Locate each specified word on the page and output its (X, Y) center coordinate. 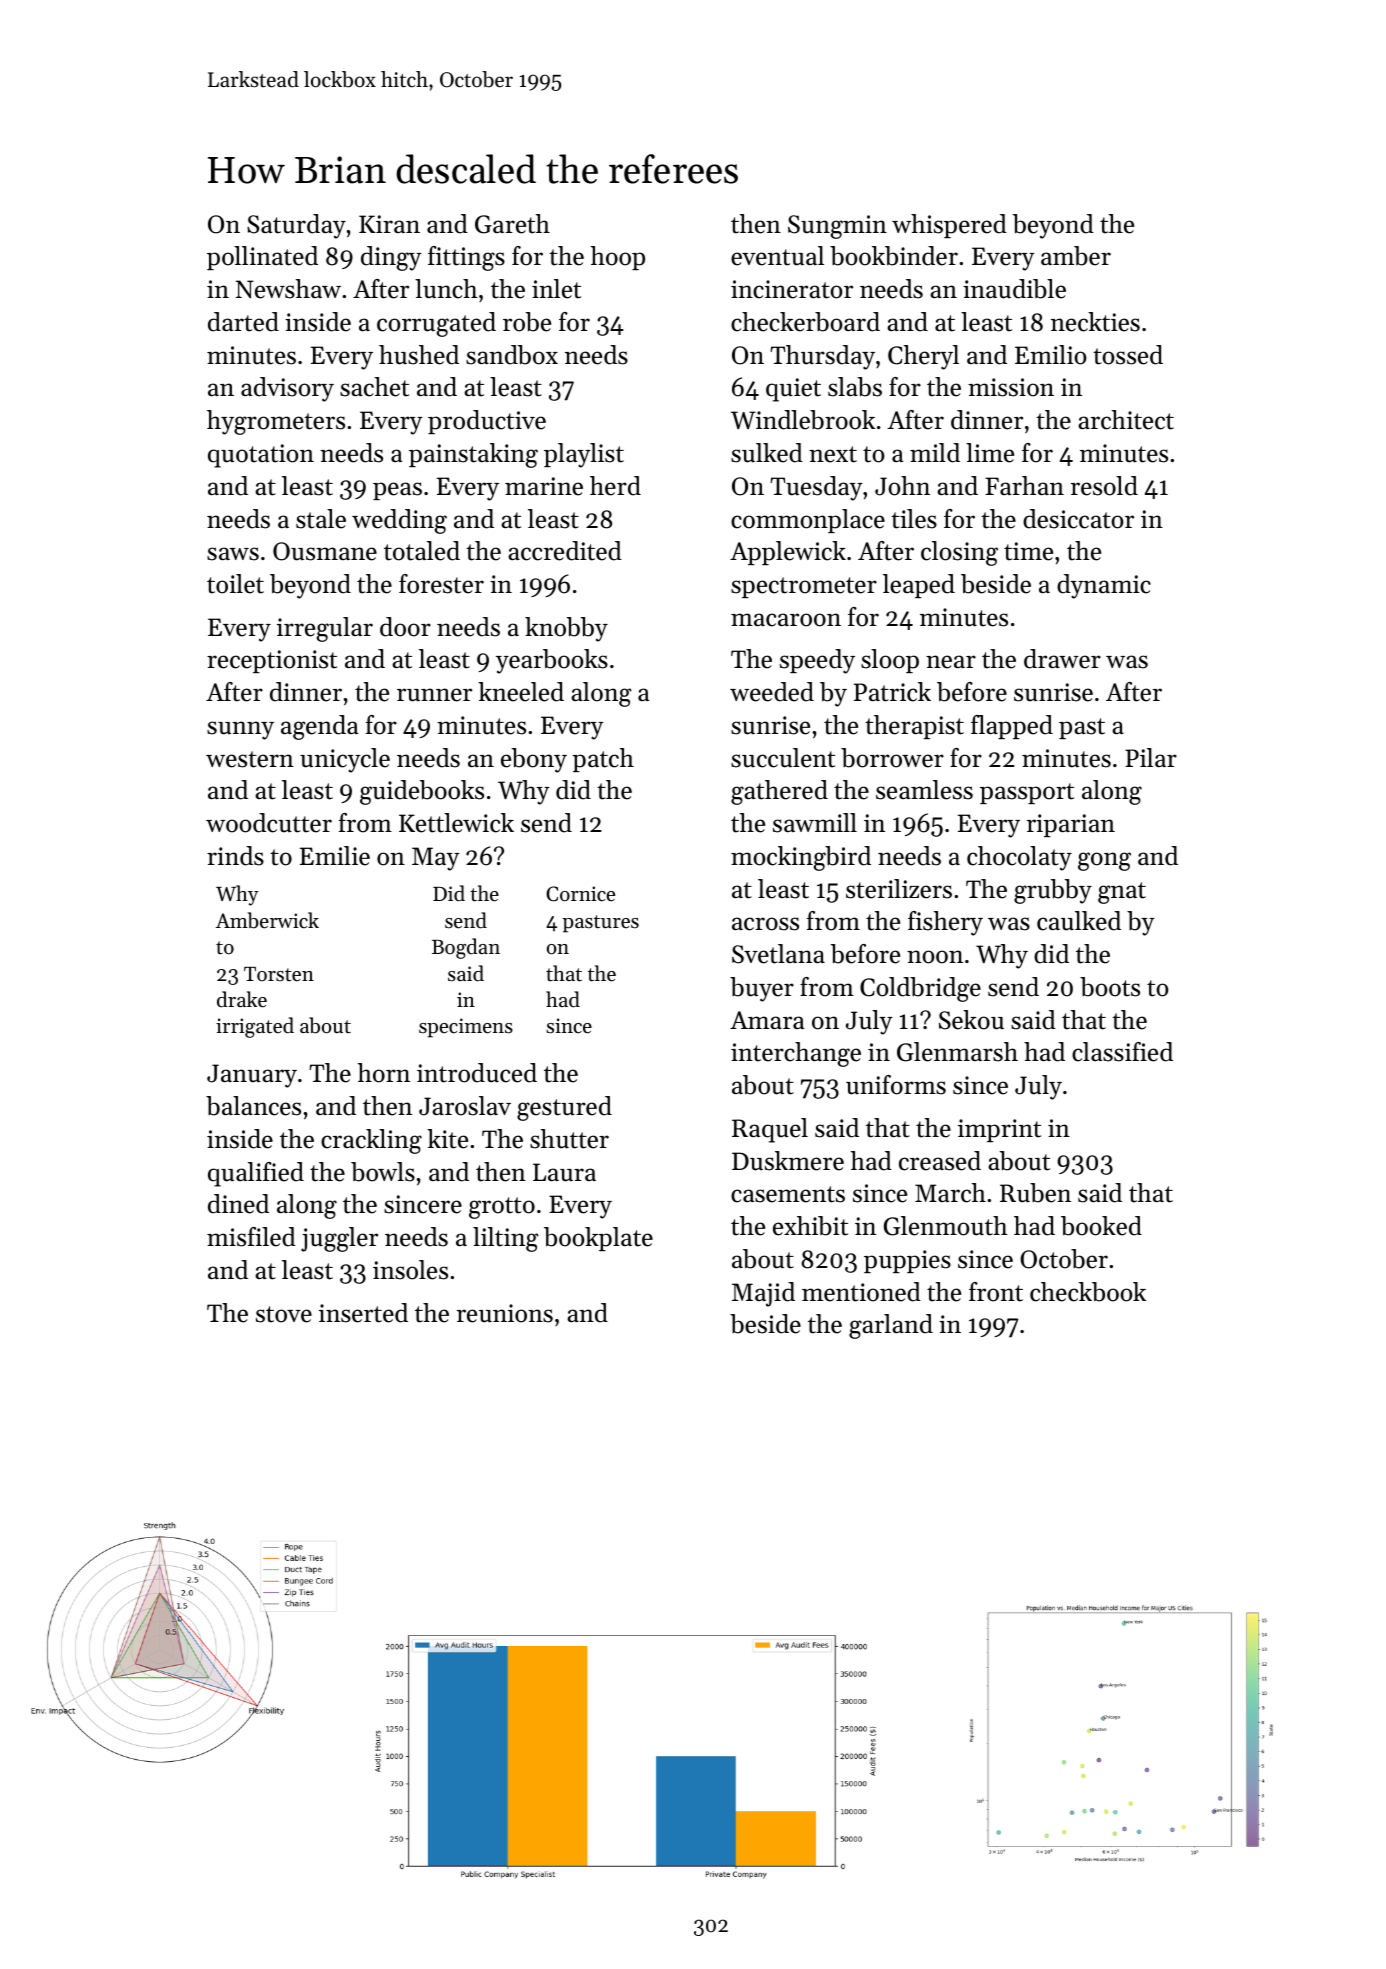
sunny (240, 730)
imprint (999, 1130)
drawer (1062, 659)
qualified (256, 1174)
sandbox (512, 355)
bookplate (598, 1239)
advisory (287, 389)
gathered (779, 792)
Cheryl (923, 357)
